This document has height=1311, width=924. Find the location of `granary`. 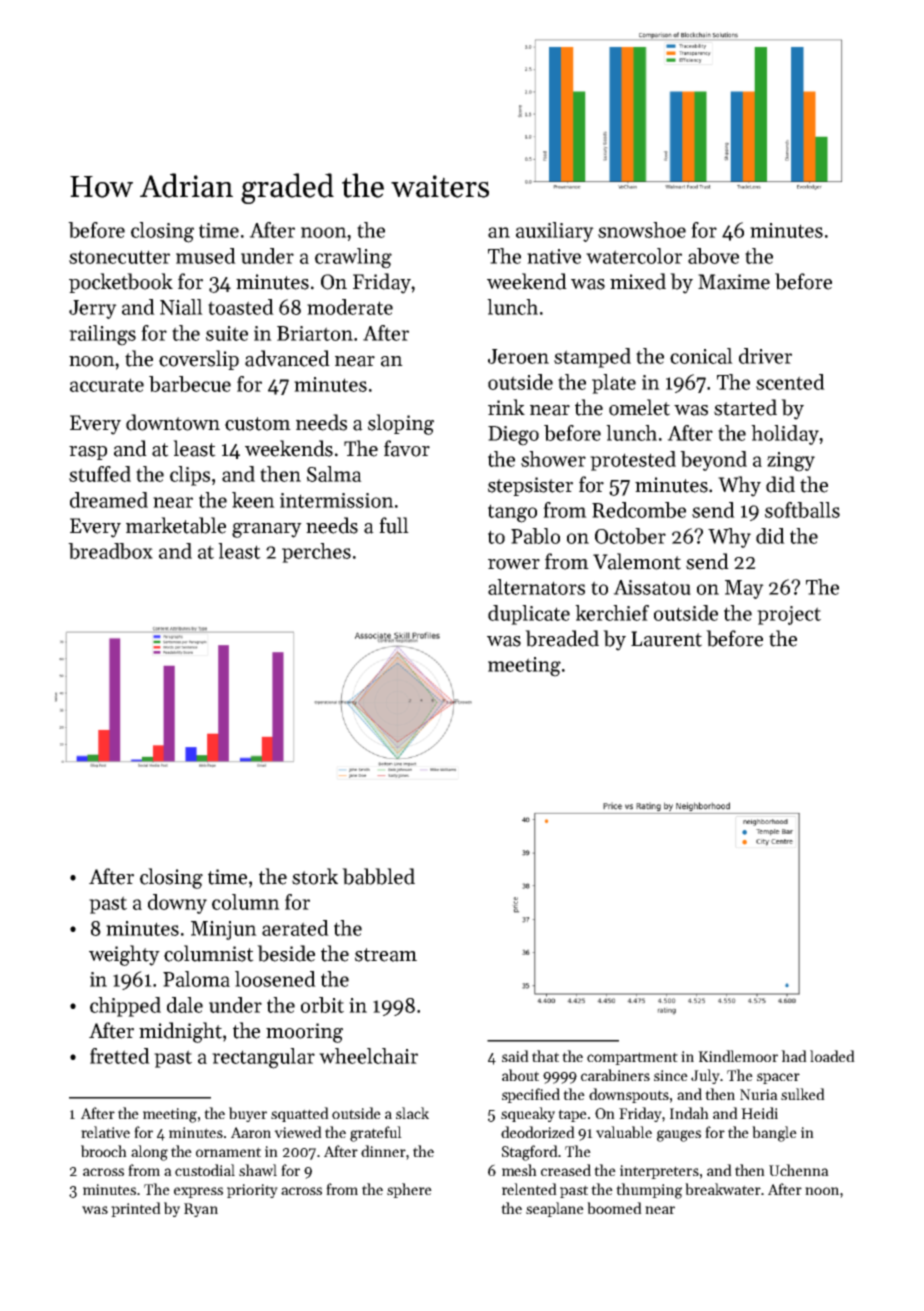

granary is located at coordinates (267, 530).
